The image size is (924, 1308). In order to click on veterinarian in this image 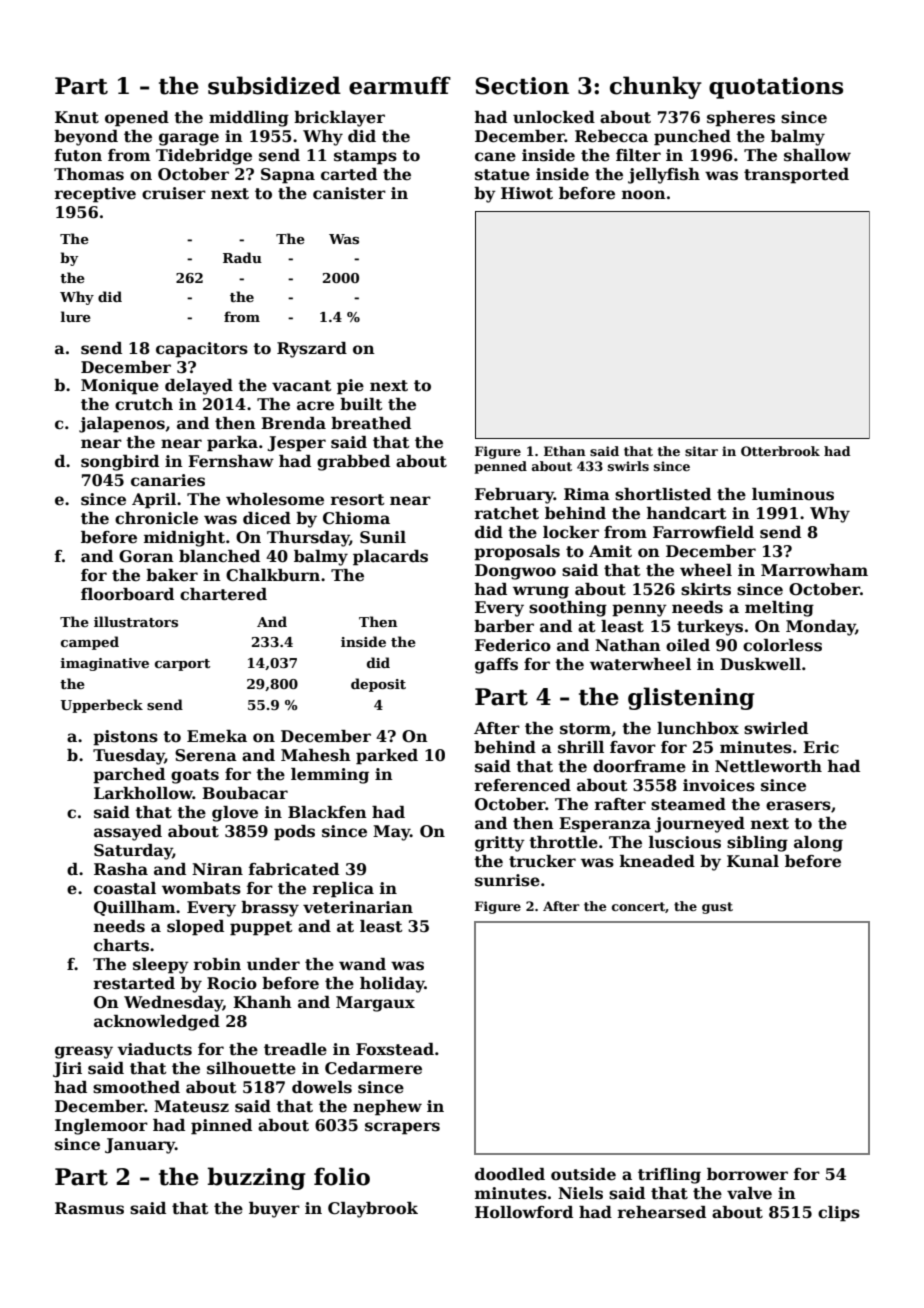, I will do `click(358, 907)`.
